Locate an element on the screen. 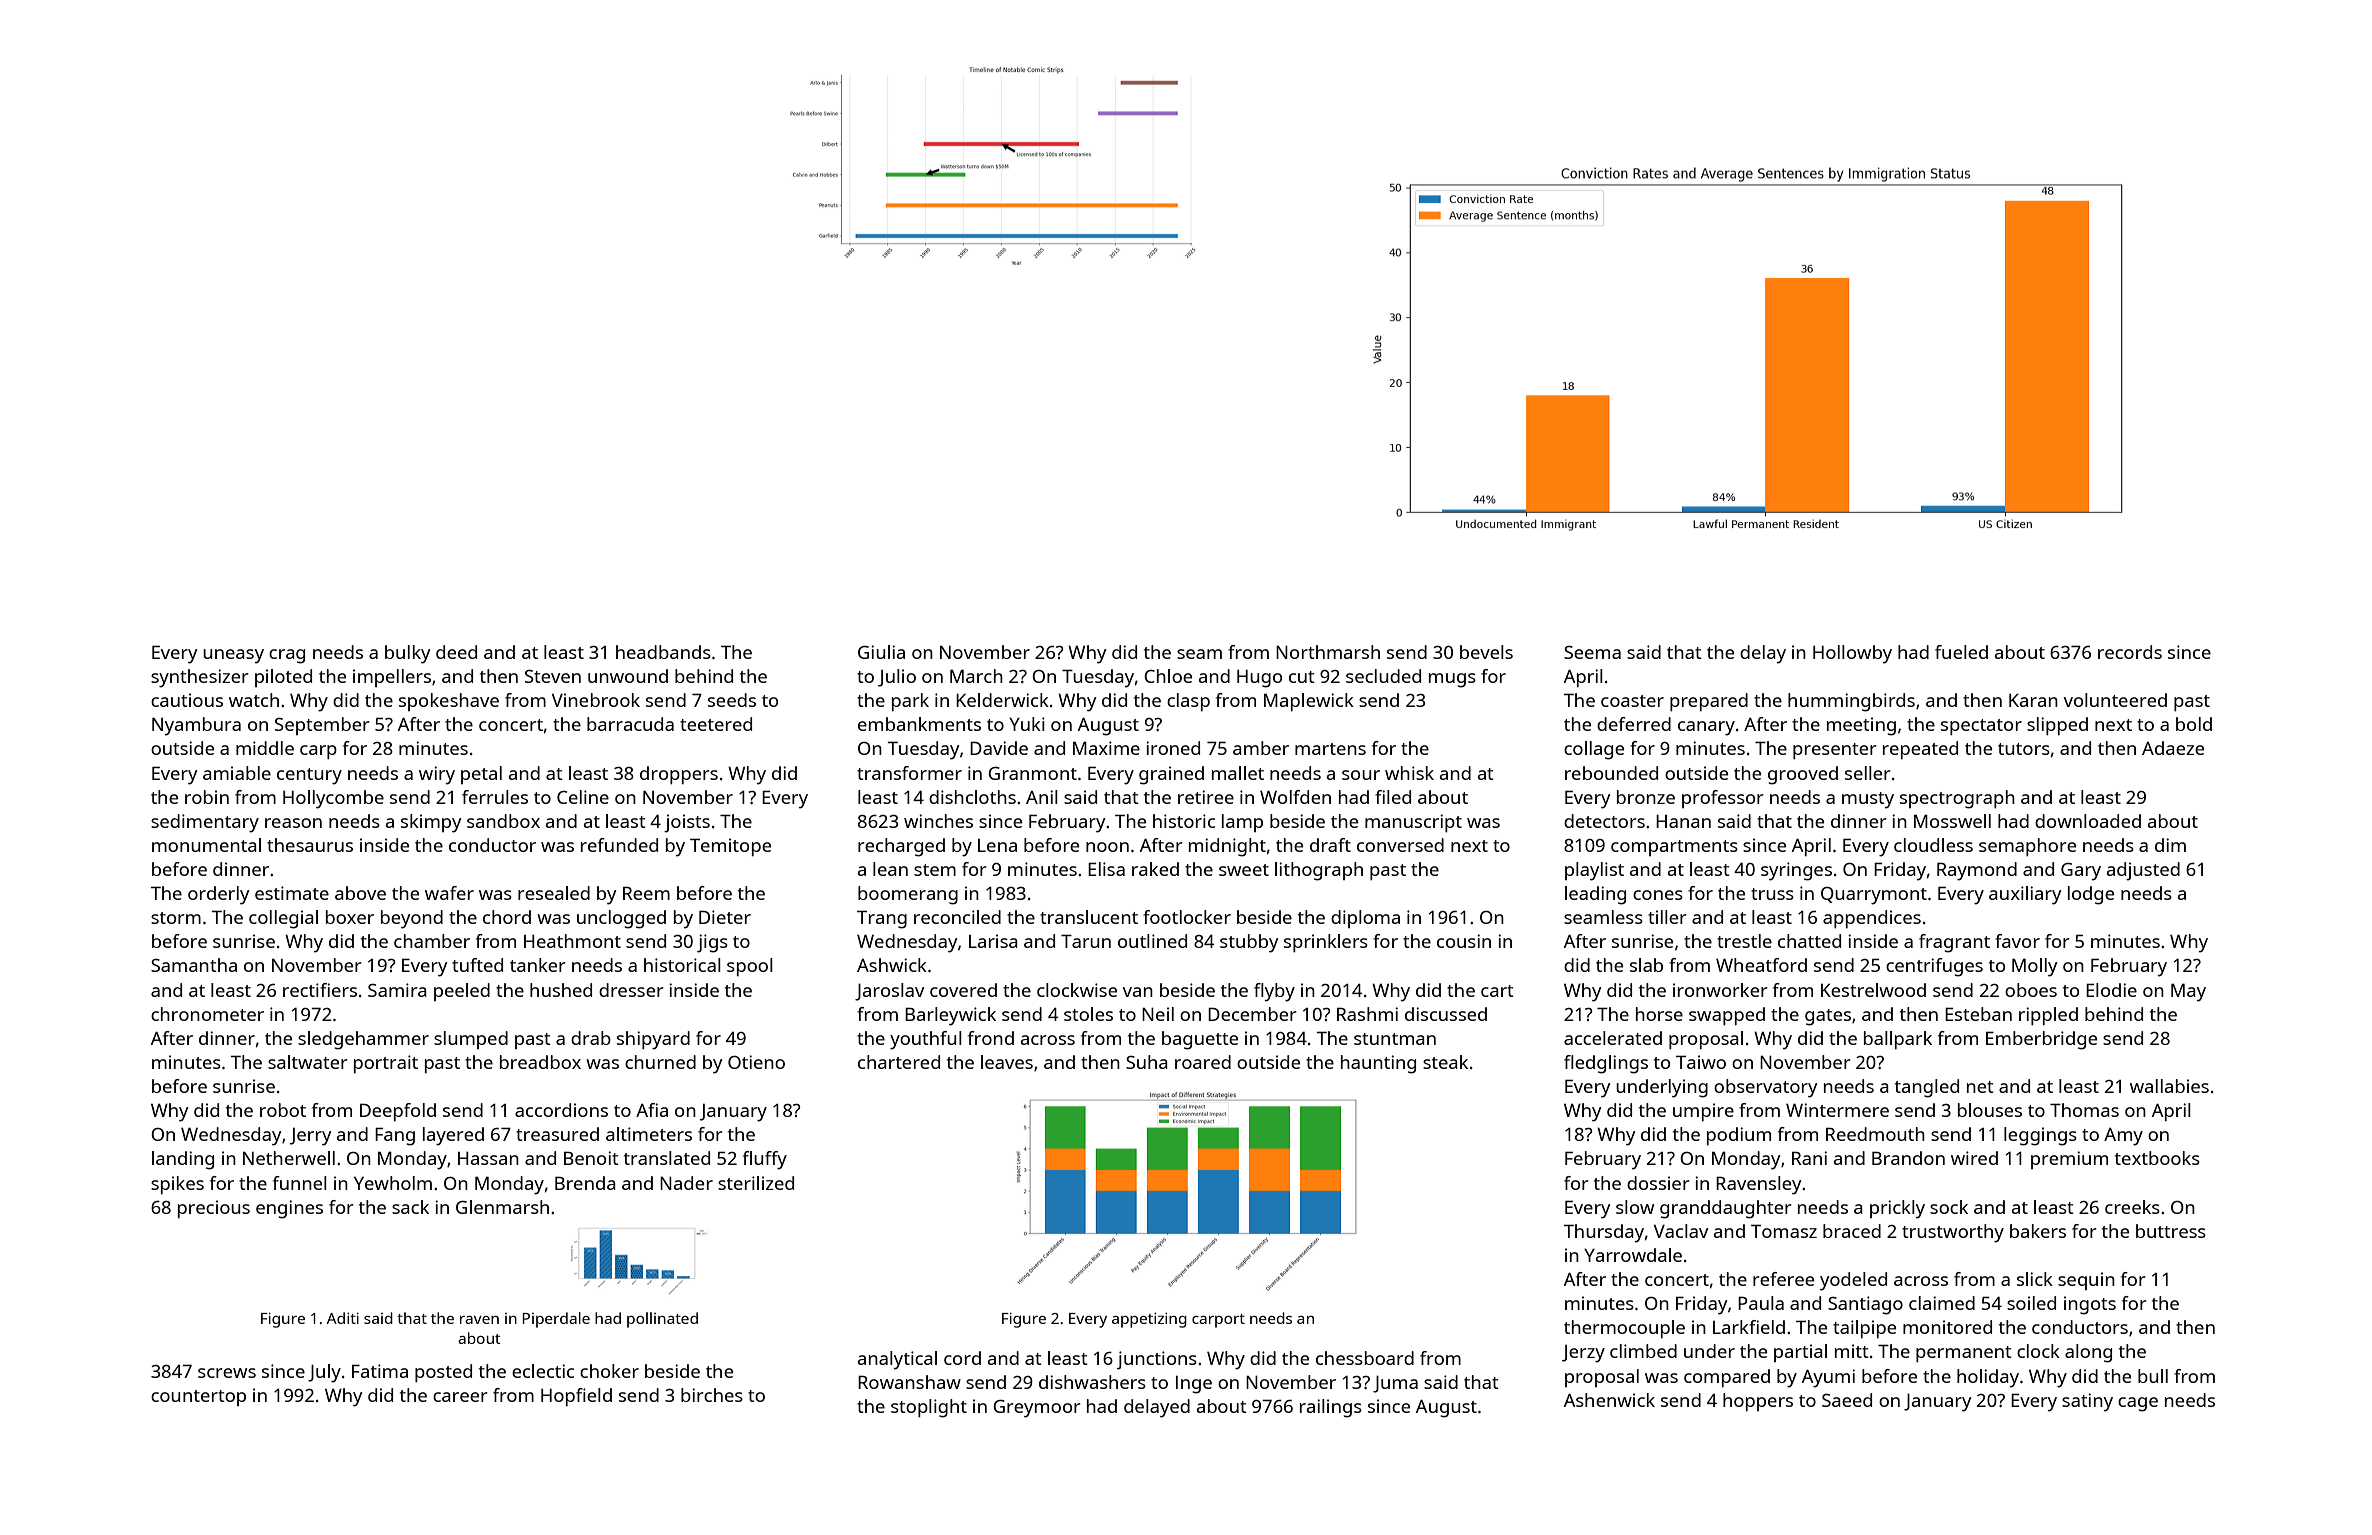 Image resolution: width=2372 pixels, height=1535 pixels. grained is located at coordinates (1171, 775).
